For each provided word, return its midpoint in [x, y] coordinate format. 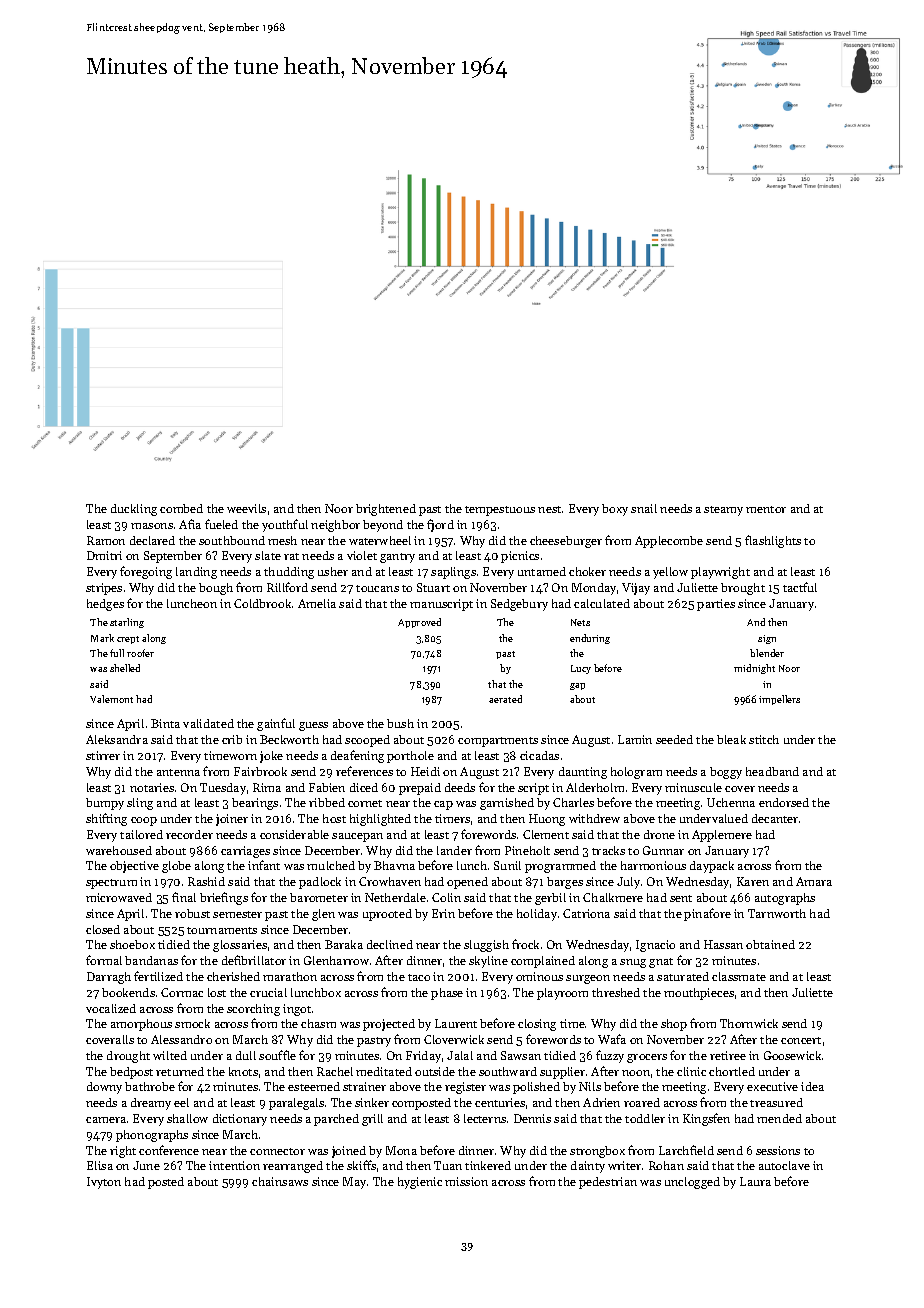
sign [767, 639]
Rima [267, 787]
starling [127, 623]
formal [104, 960]
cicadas [539, 755]
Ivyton [104, 1183]
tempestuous [500, 511]
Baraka [344, 944]
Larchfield [686, 1150]
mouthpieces [699, 994]
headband [772, 771]
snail [644, 508]
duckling [134, 510]
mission [466, 1181]
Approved [419, 623]
